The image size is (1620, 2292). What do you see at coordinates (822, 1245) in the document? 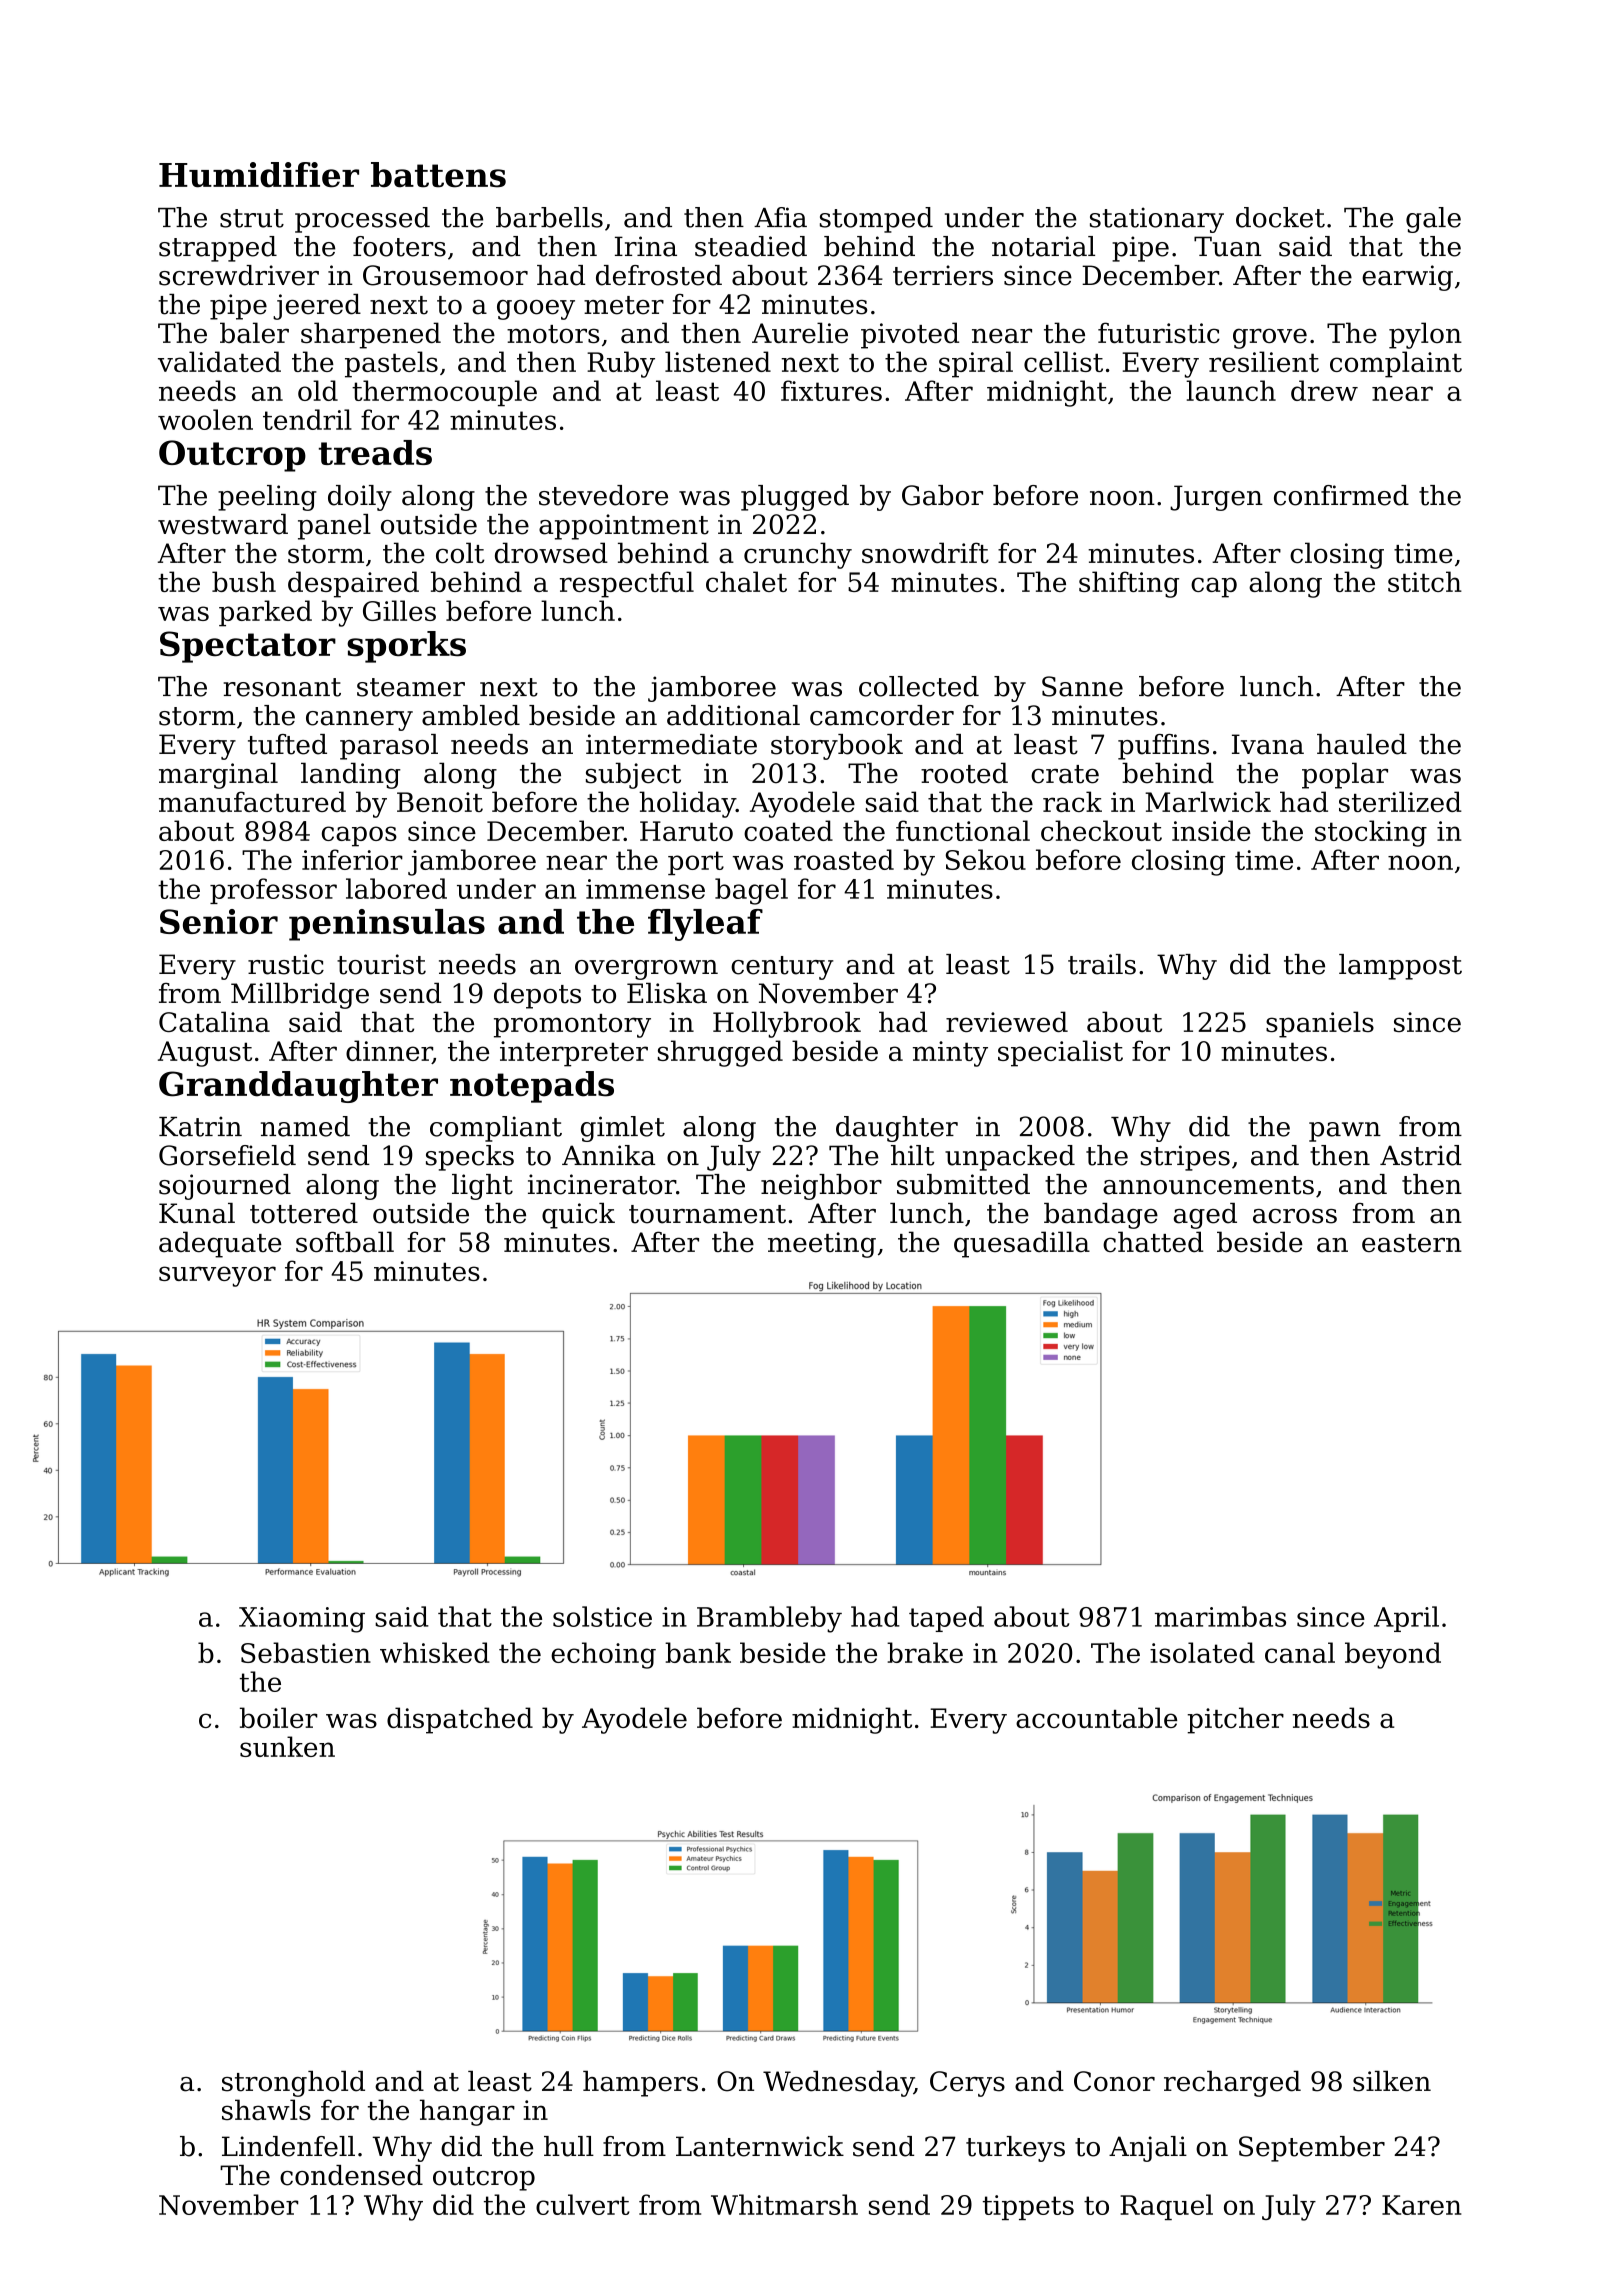
I see `meeting` at bounding box center [822, 1245].
